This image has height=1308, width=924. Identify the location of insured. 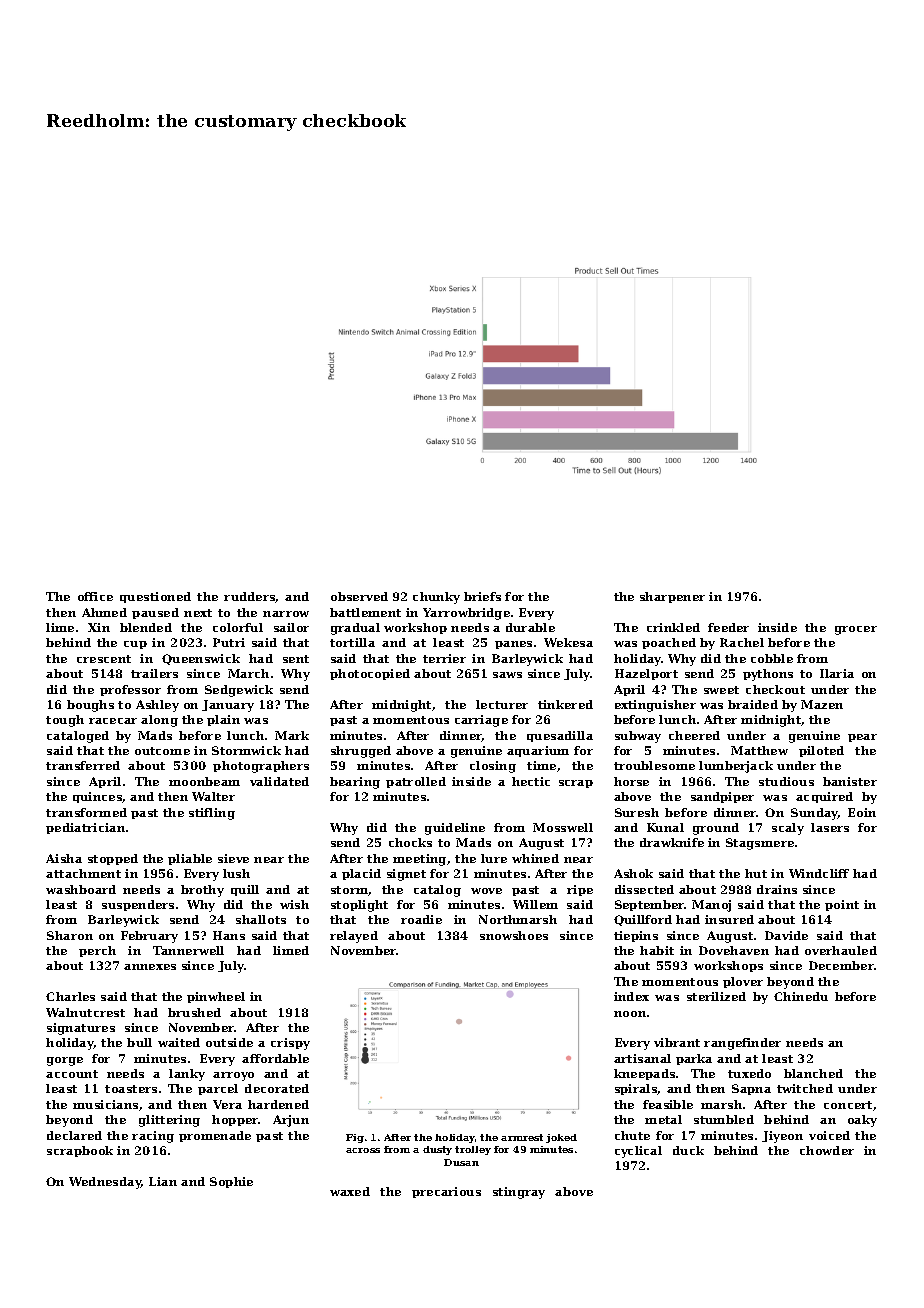
(729, 919).
